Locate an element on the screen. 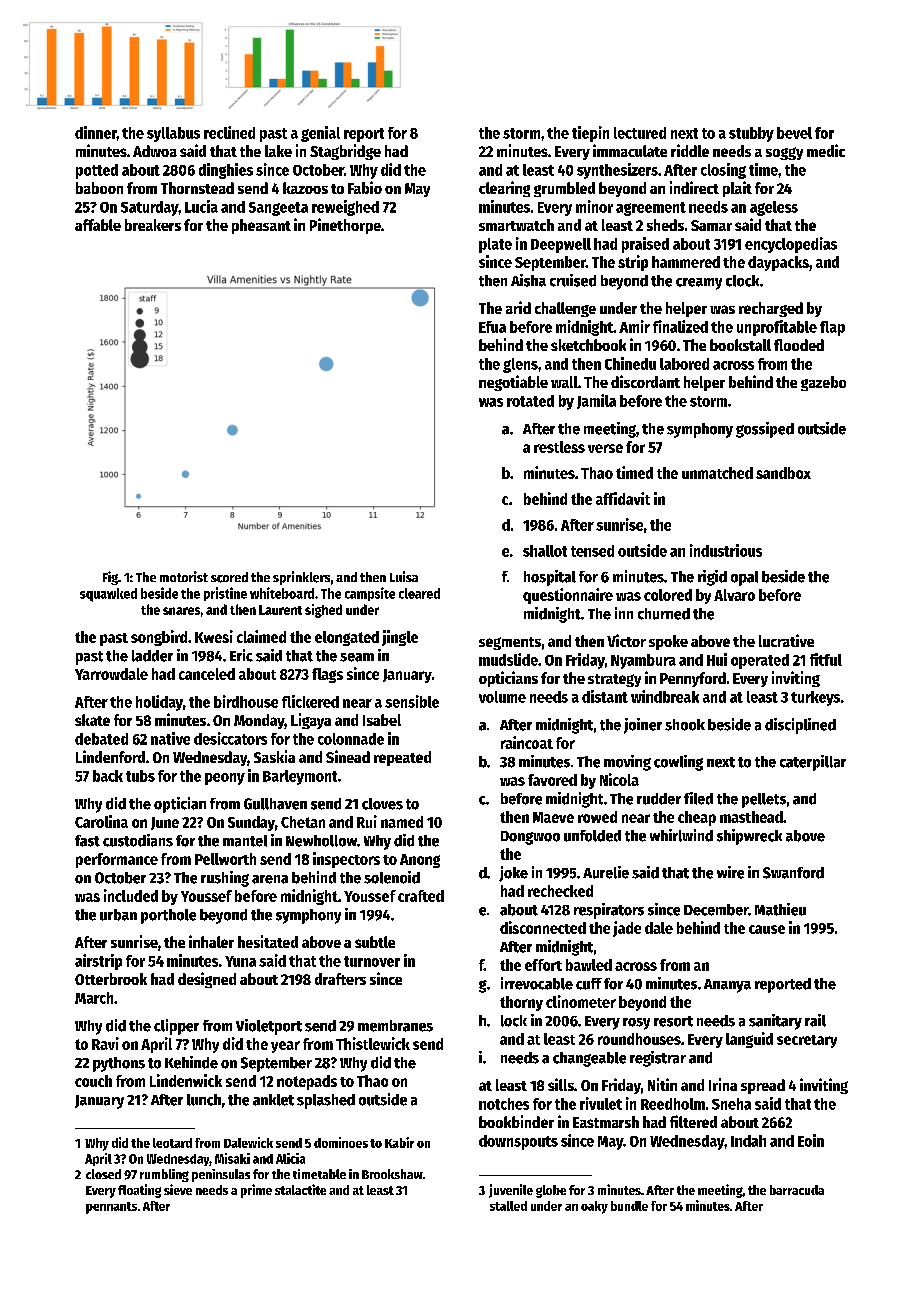  pennants is located at coordinates (111, 1208).
